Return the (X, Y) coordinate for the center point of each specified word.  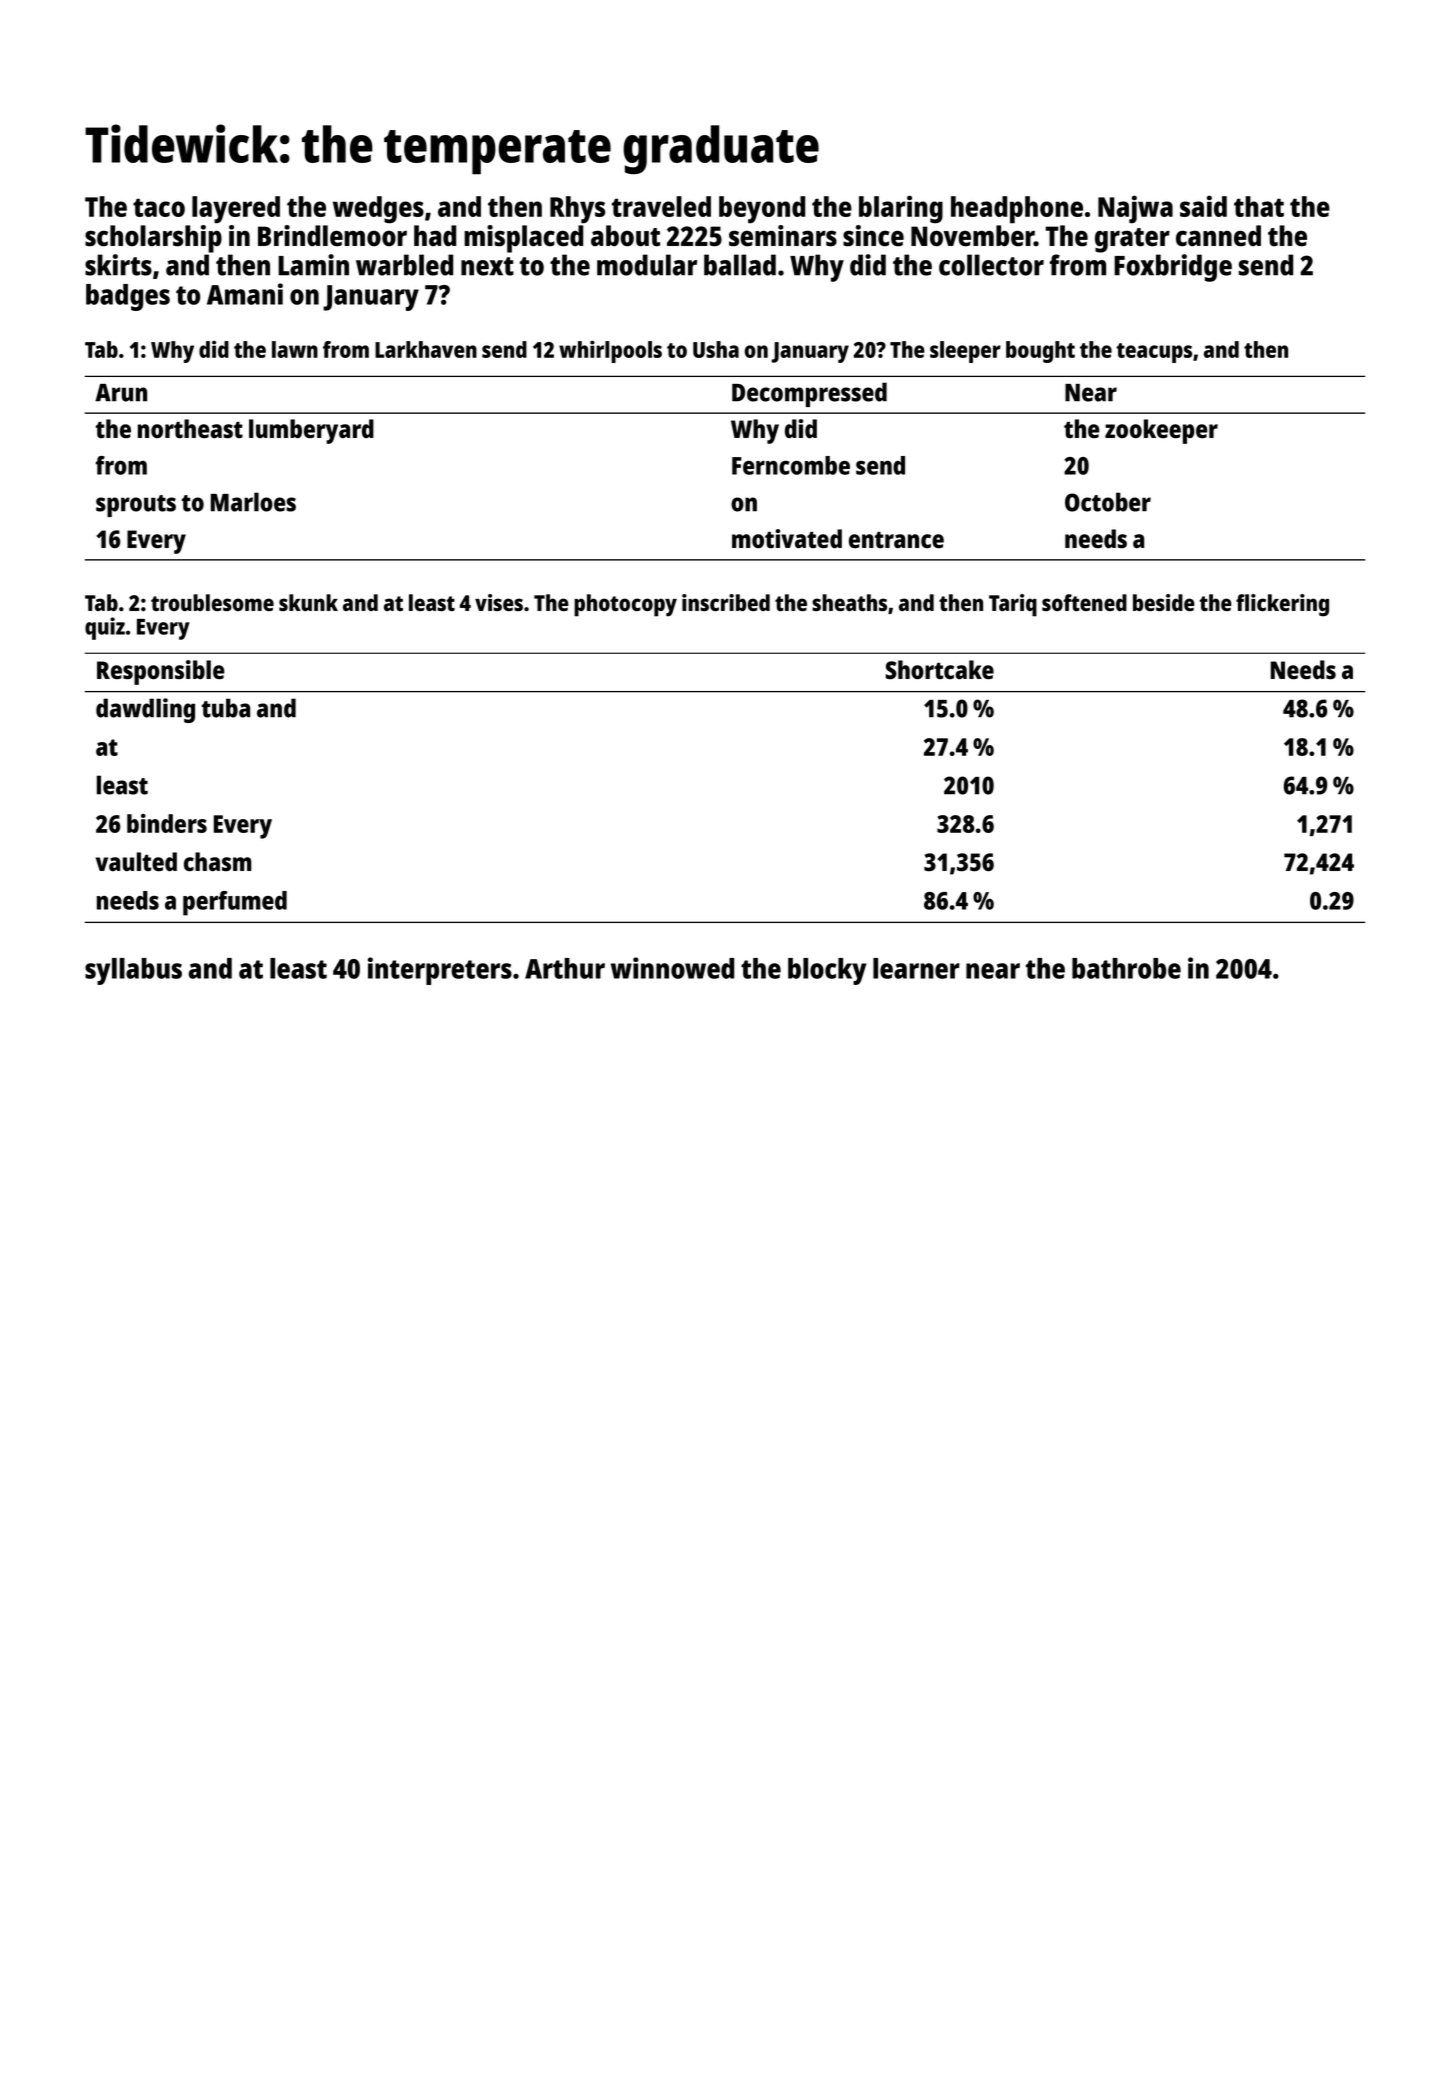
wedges (378, 210)
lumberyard (311, 431)
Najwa (1135, 209)
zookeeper (1161, 431)
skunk (308, 602)
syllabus (133, 971)
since (873, 236)
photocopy (625, 605)
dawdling (145, 710)
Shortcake (940, 670)
